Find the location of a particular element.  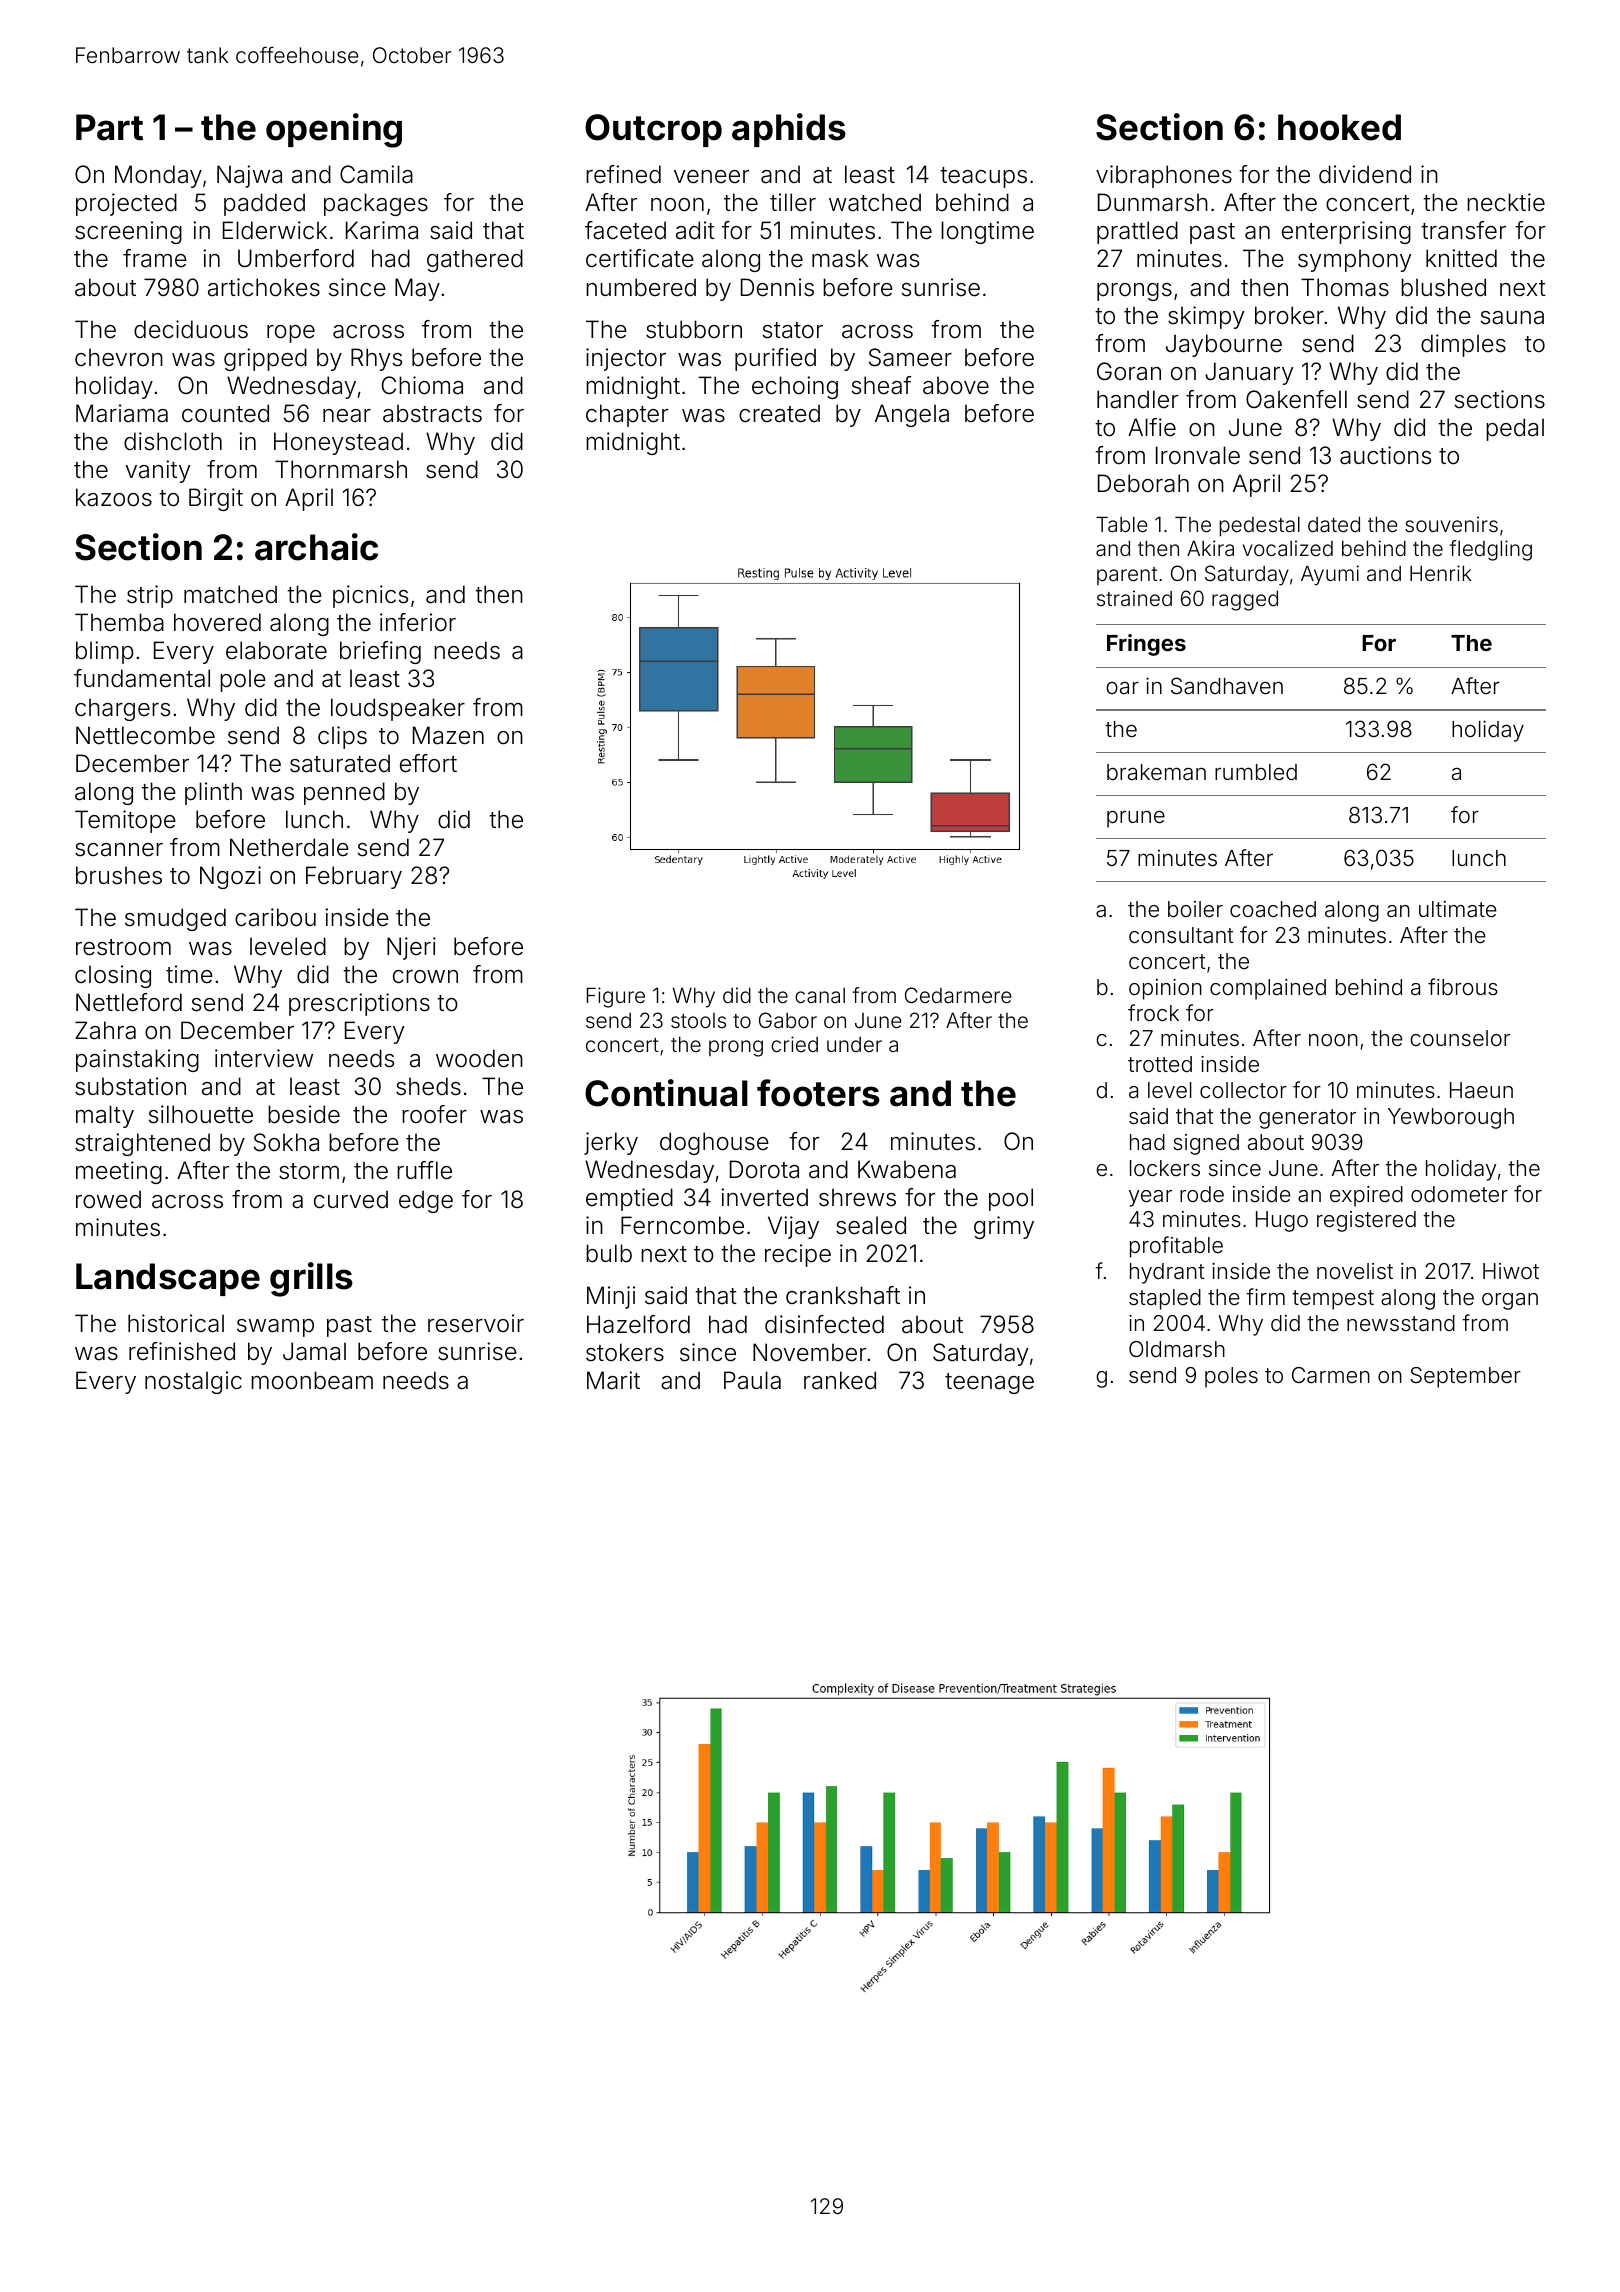

coached is located at coordinates (1273, 909).
